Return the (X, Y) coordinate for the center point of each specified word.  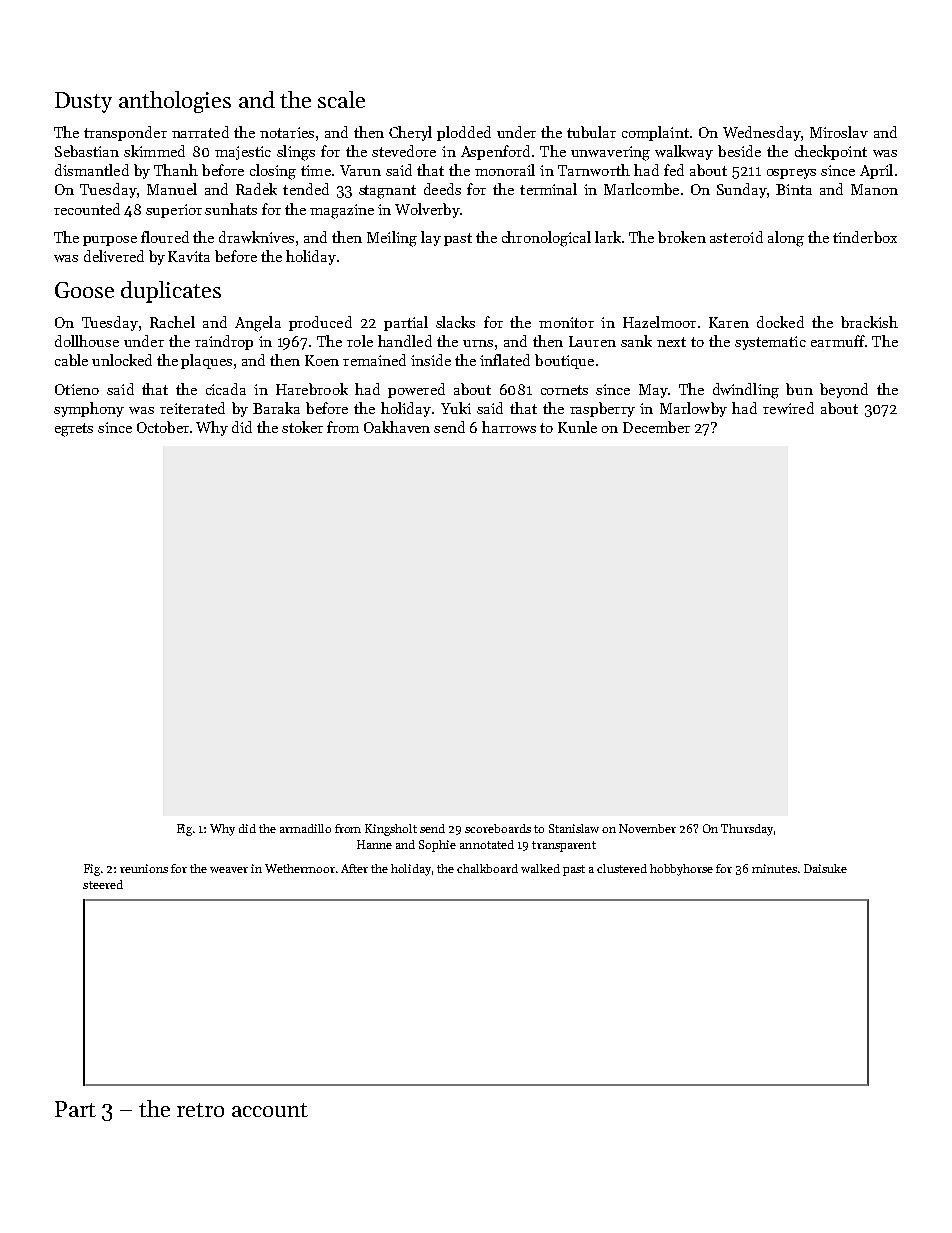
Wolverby (427, 210)
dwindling (746, 391)
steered (103, 884)
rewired (788, 408)
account (270, 1110)
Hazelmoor (659, 322)
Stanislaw (574, 828)
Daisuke (825, 868)
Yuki (456, 408)
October (163, 427)
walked (540, 868)
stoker (302, 427)
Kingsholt (391, 830)
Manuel (172, 189)
